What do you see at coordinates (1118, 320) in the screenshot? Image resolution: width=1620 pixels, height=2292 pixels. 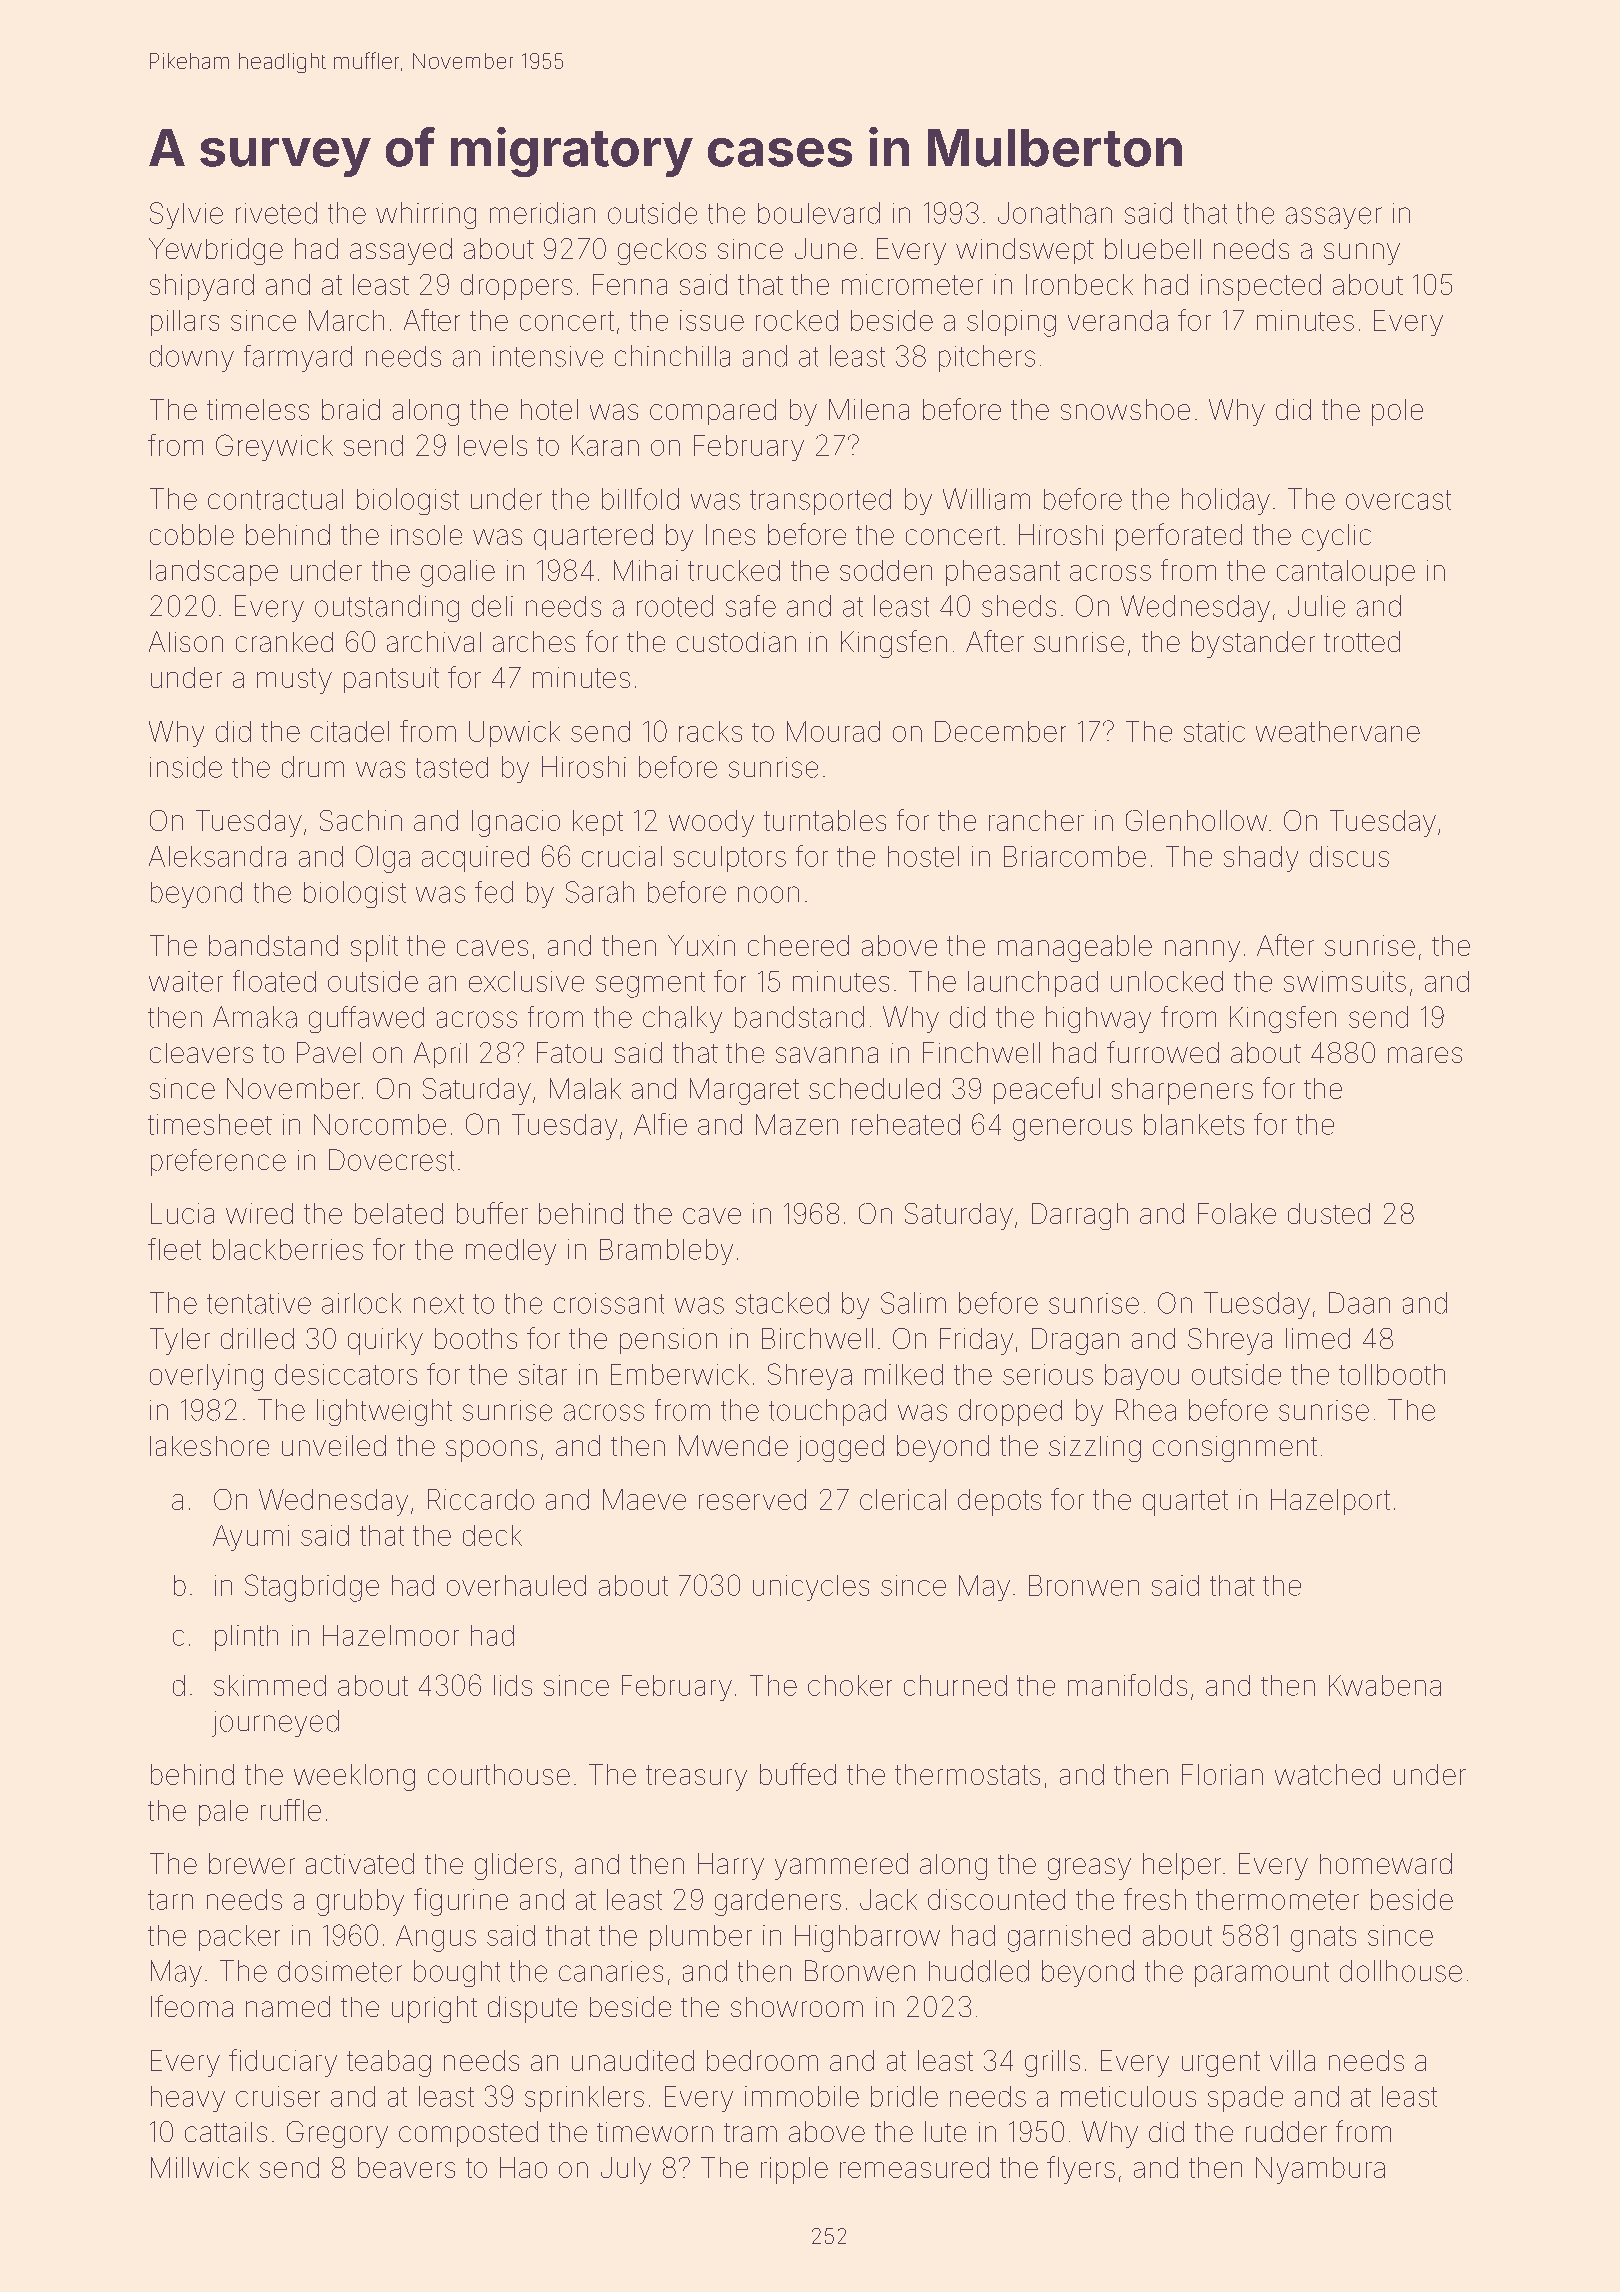 I see `veranda` at bounding box center [1118, 320].
